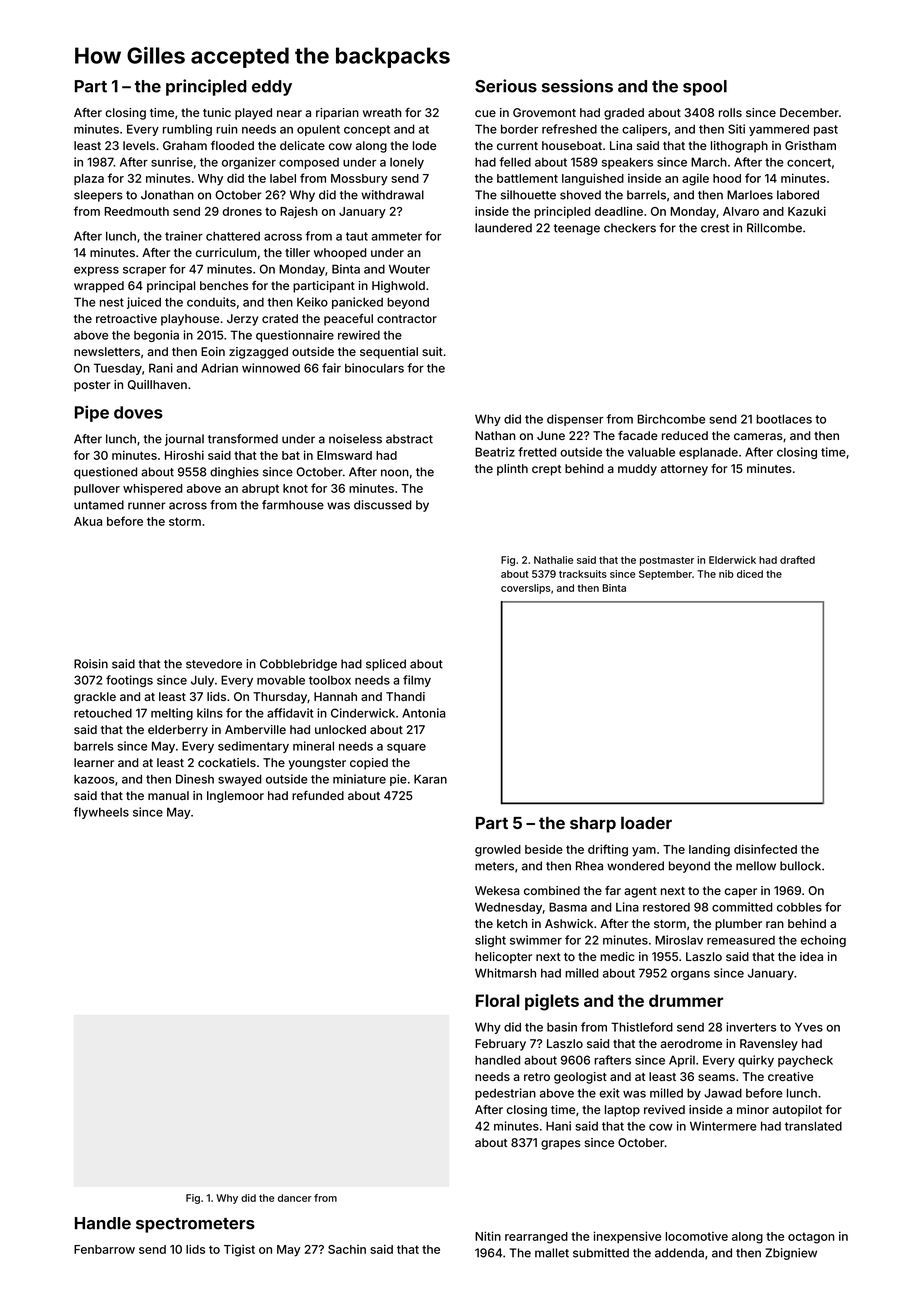 The image size is (924, 1308). I want to click on lithograph, so click(739, 147).
